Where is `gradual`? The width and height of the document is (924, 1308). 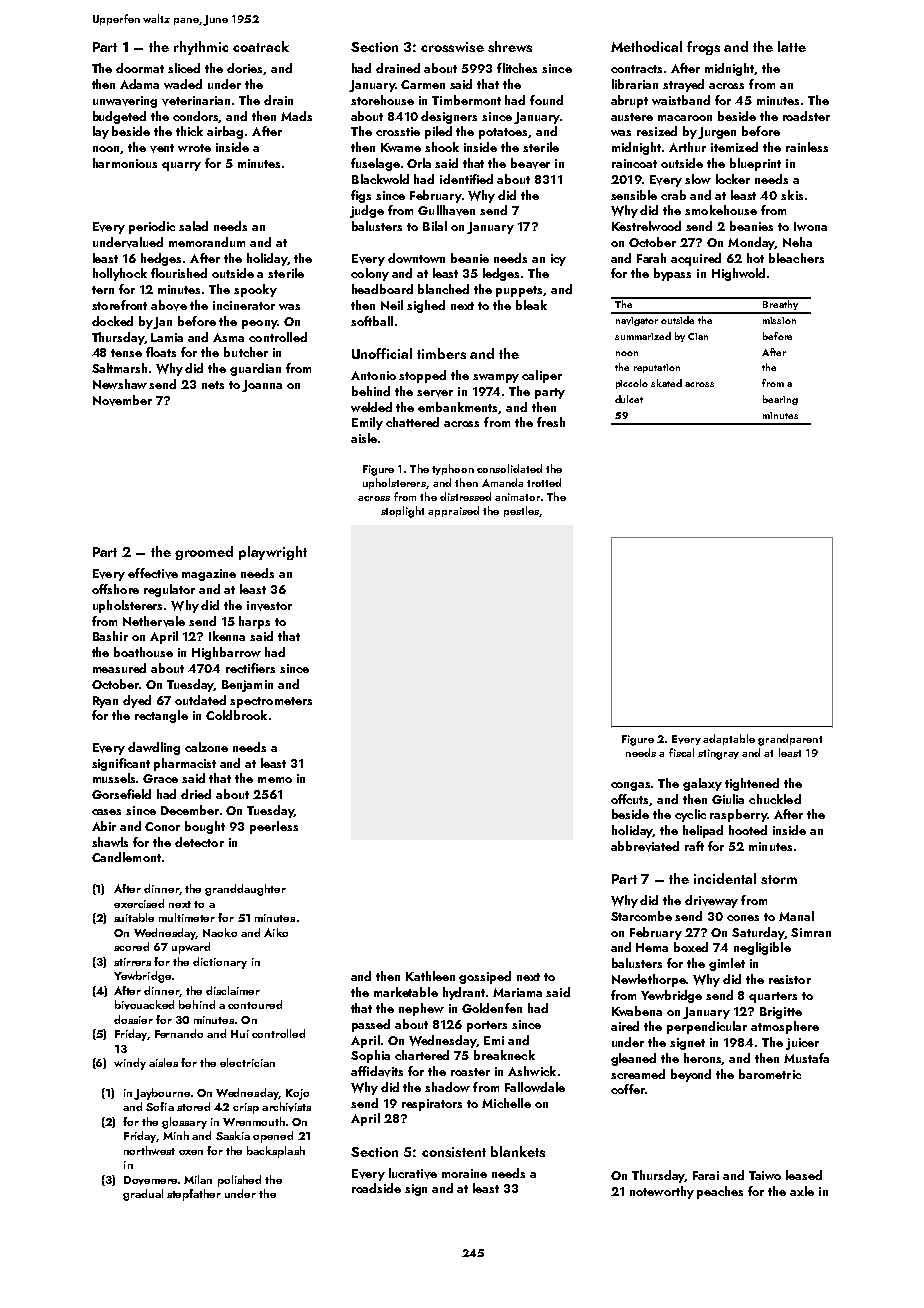
gradual is located at coordinates (143, 1195).
